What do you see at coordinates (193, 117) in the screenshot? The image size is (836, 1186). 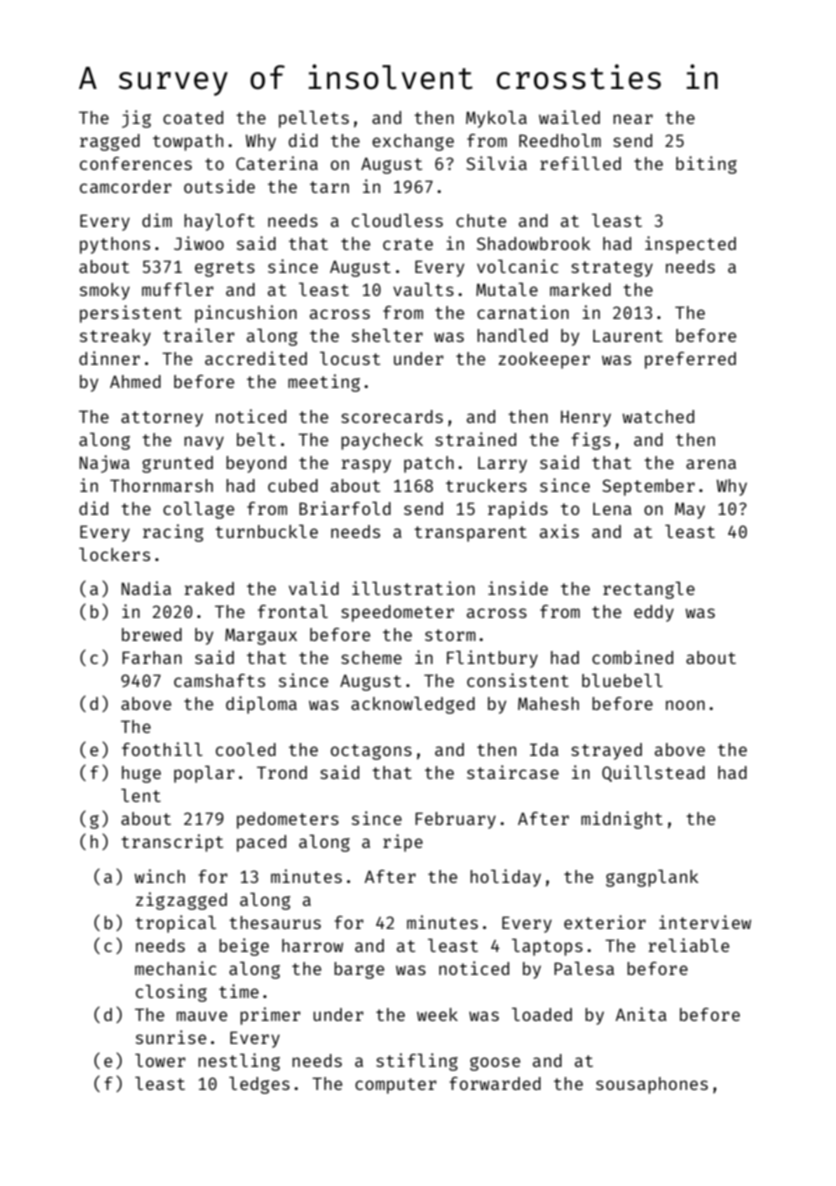 I see `coated` at bounding box center [193, 117].
